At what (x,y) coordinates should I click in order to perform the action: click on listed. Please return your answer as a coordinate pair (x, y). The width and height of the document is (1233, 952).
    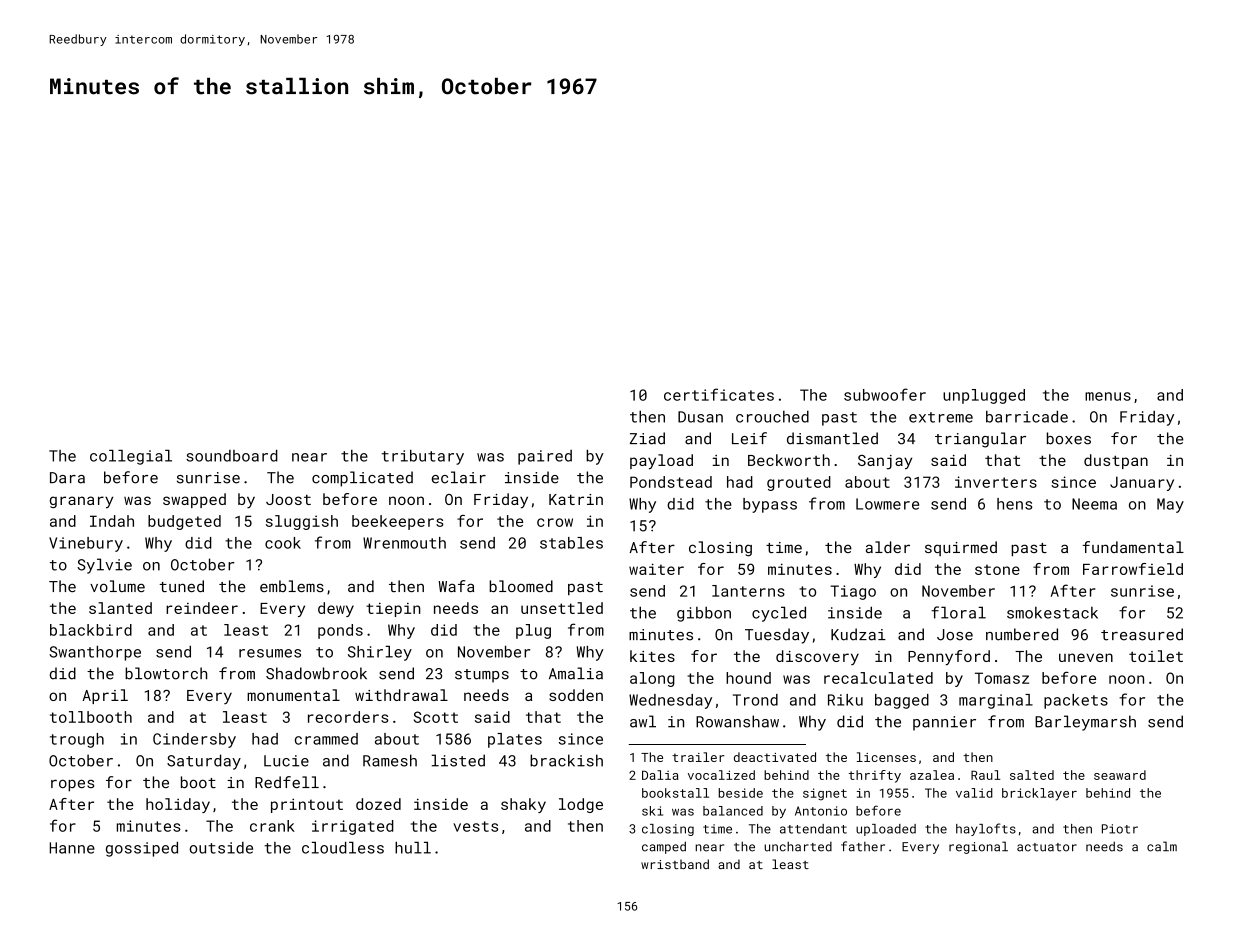
    Looking at the image, I should click on (458, 760).
